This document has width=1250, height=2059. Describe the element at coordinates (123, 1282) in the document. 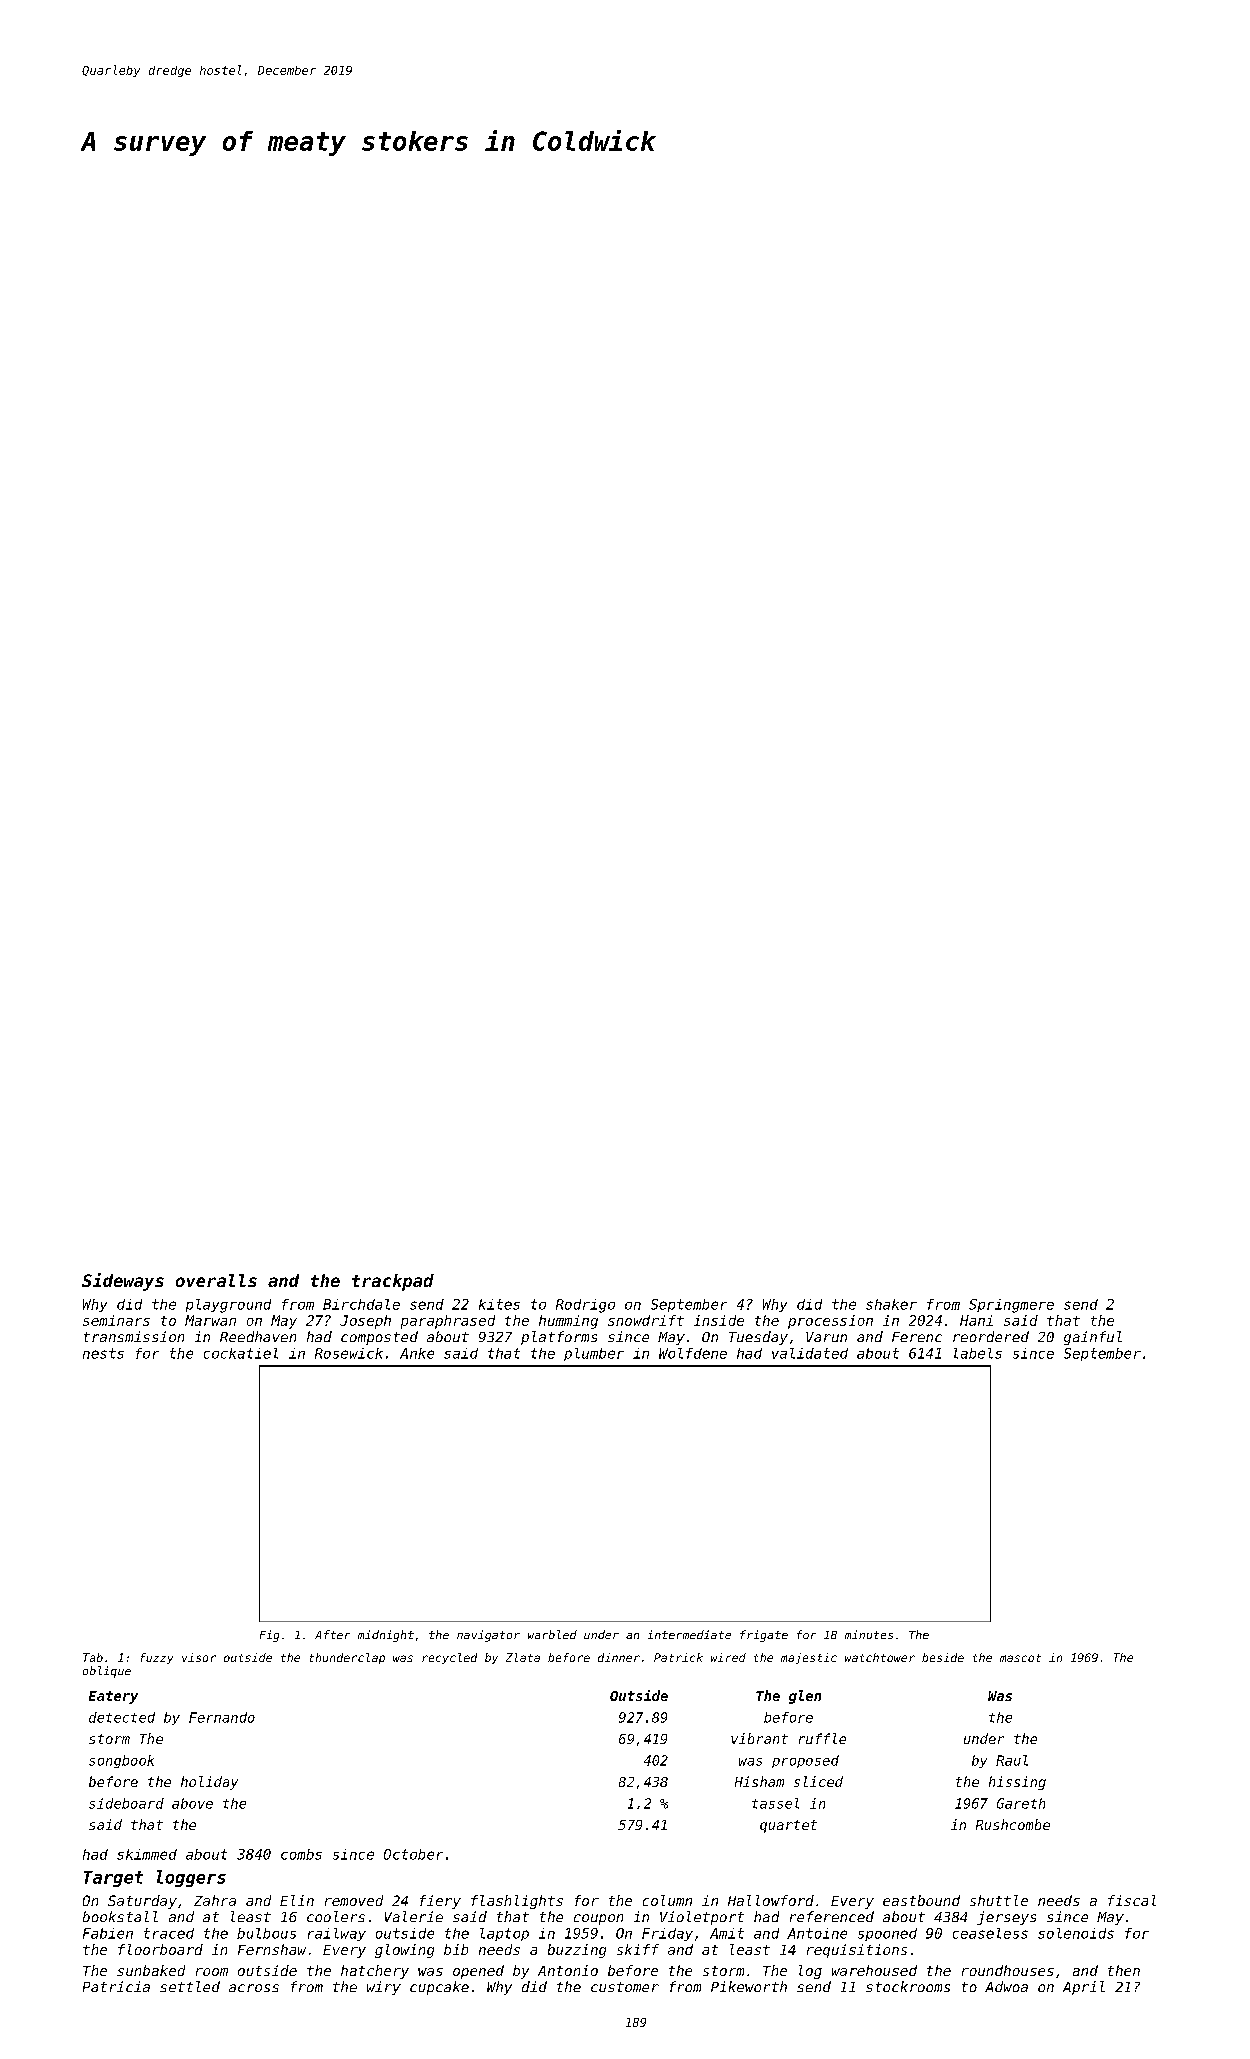

I see `Sideways` at that location.
